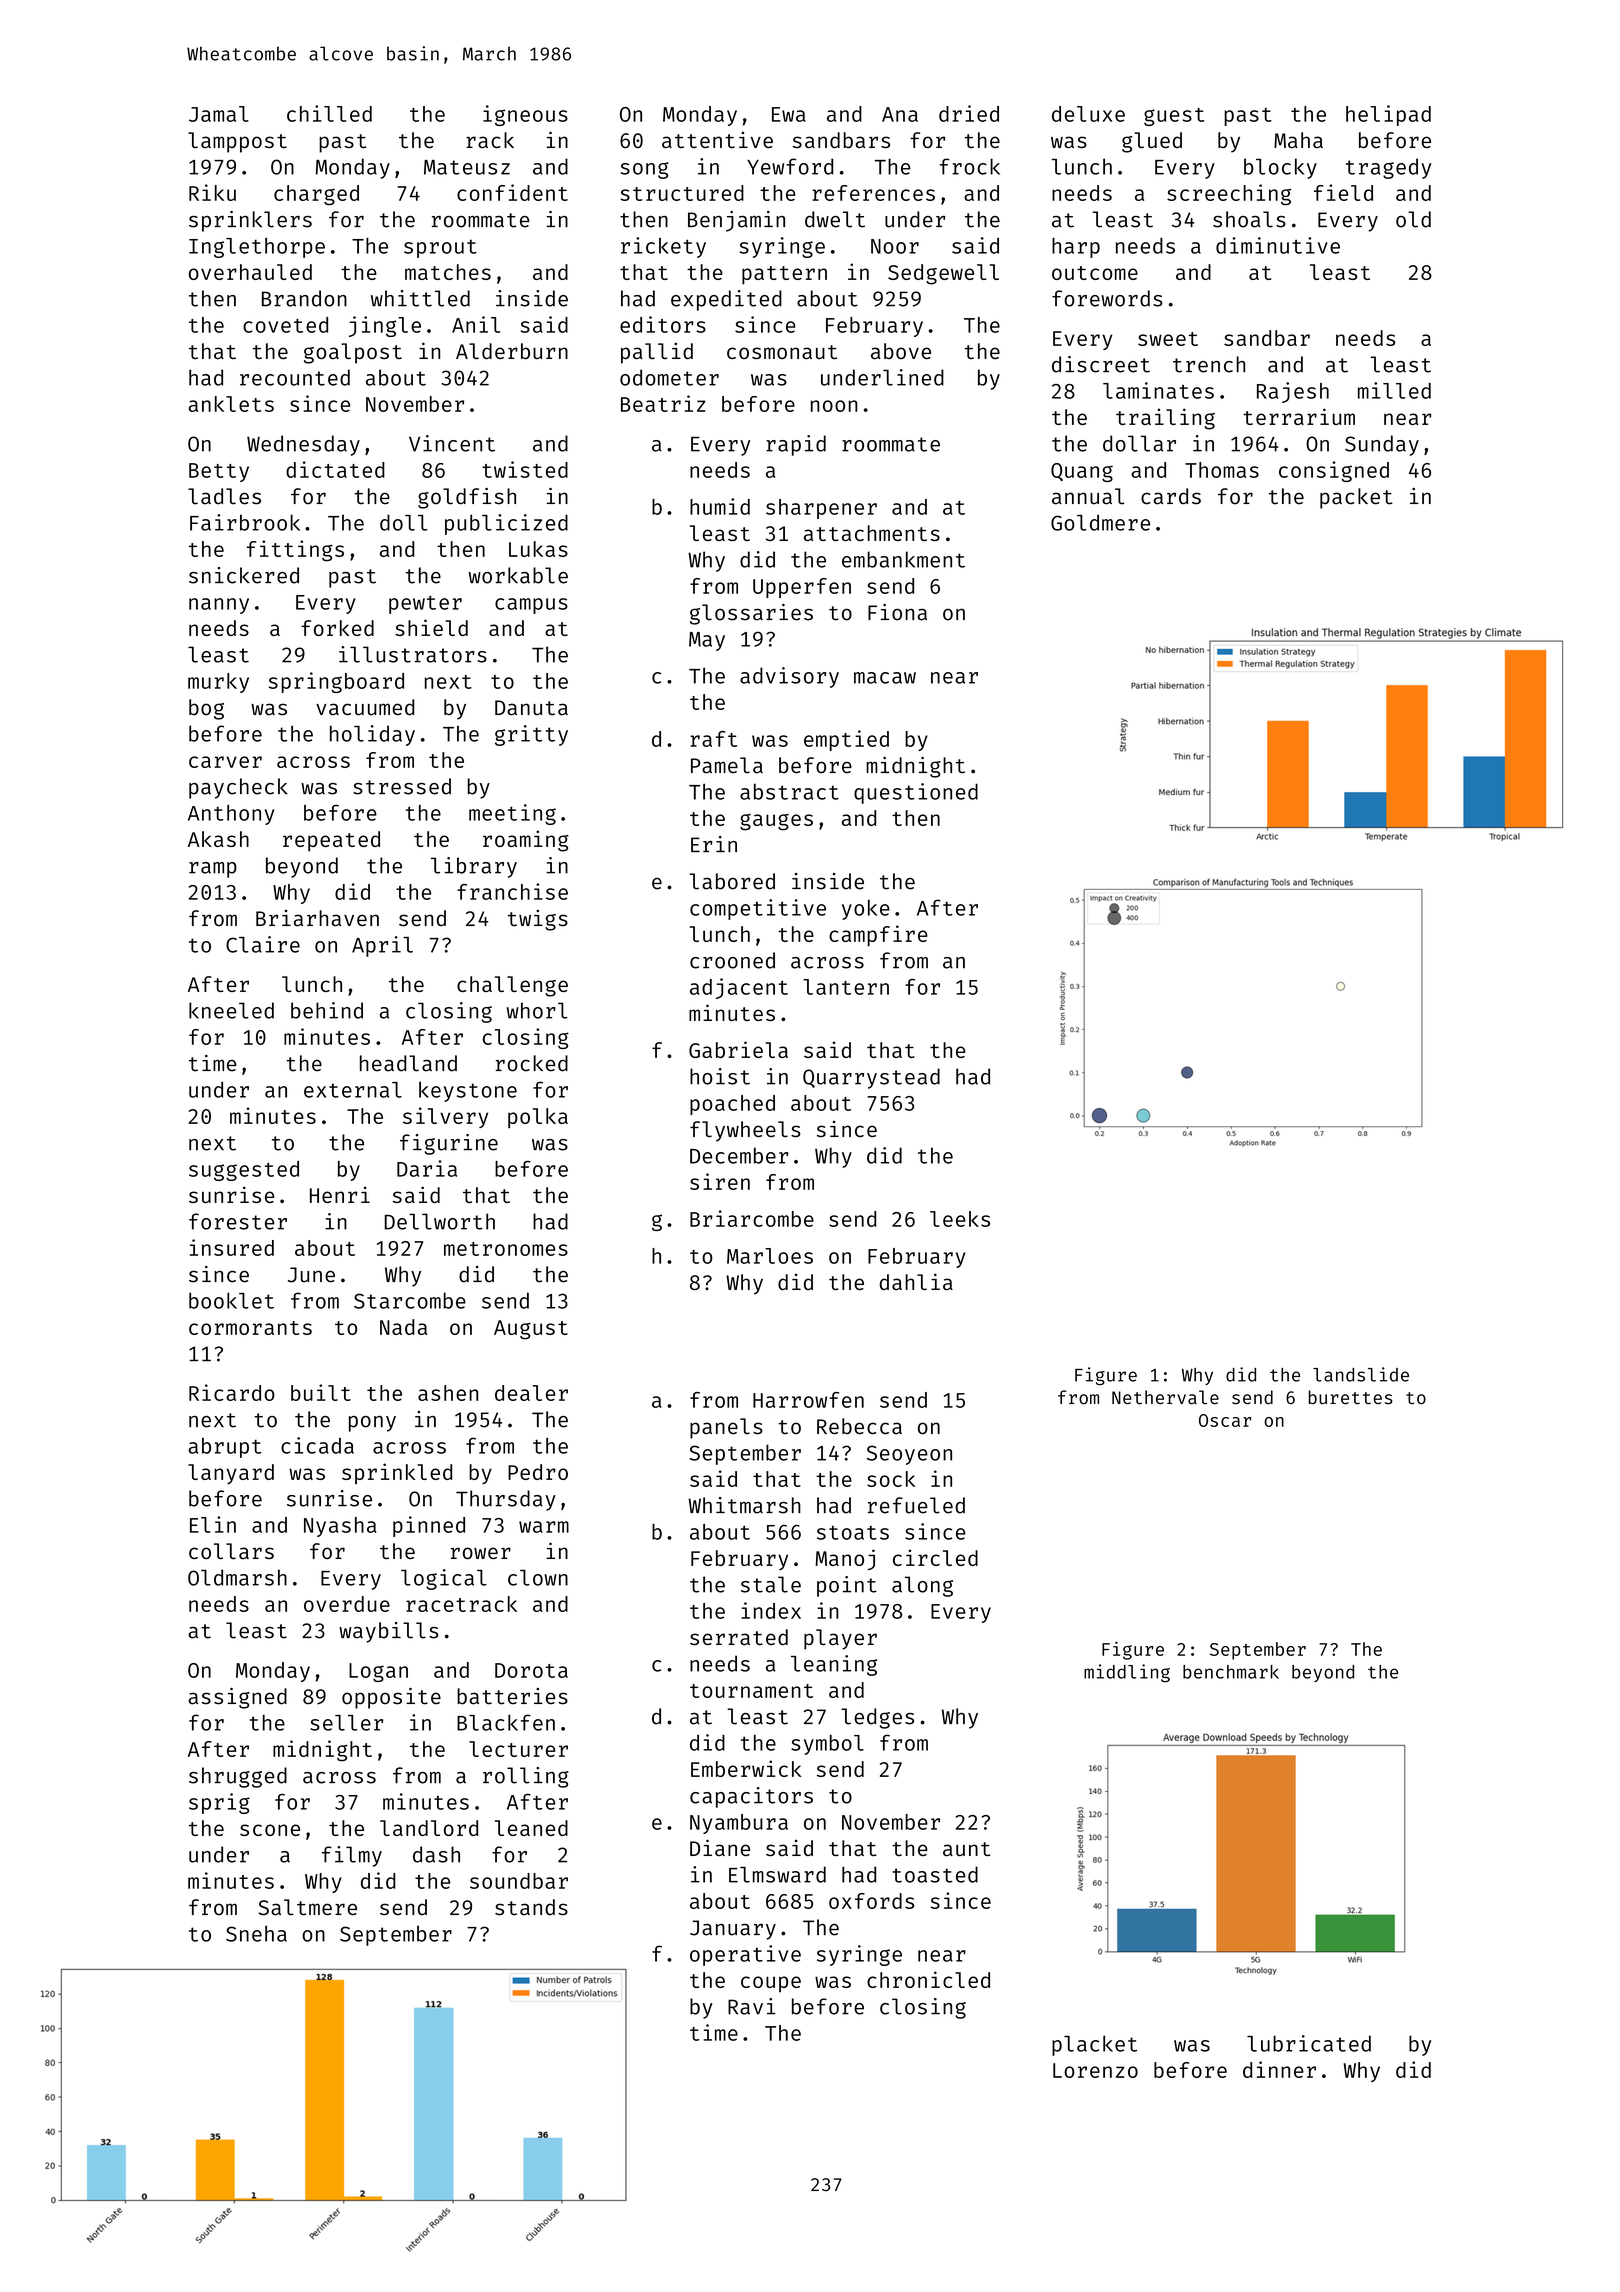 This screenshot has width=1620, height=2292. I want to click on Nyasha, so click(340, 1527).
